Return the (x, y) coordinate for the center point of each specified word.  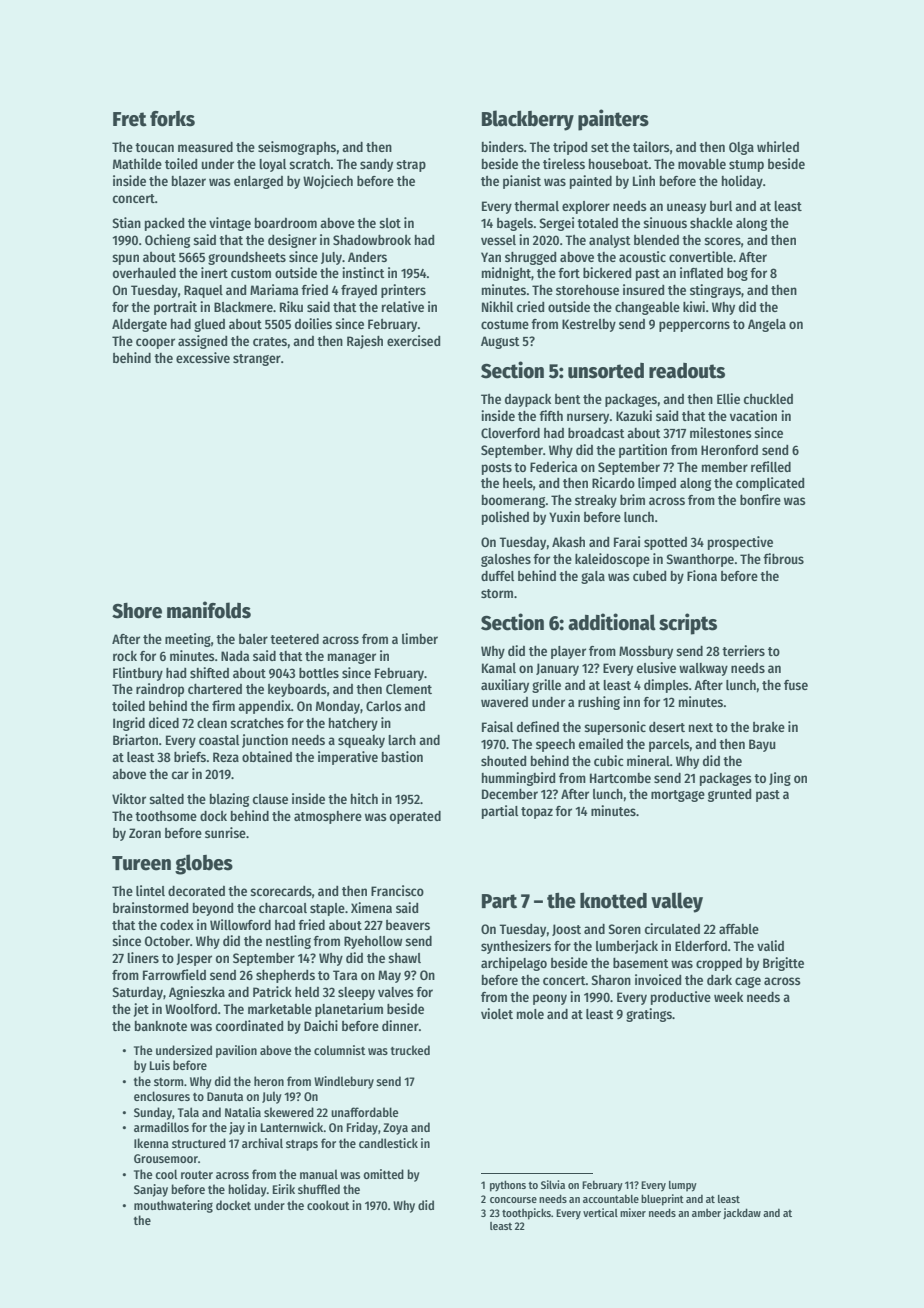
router (197, 1175)
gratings (649, 1015)
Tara (345, 975)
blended (656, 240)
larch (402, 740)
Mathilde (137, 163)
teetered (294, 639)
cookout (328, 1205)
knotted (613, 900)
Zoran (145, 833)
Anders (367, 257)
